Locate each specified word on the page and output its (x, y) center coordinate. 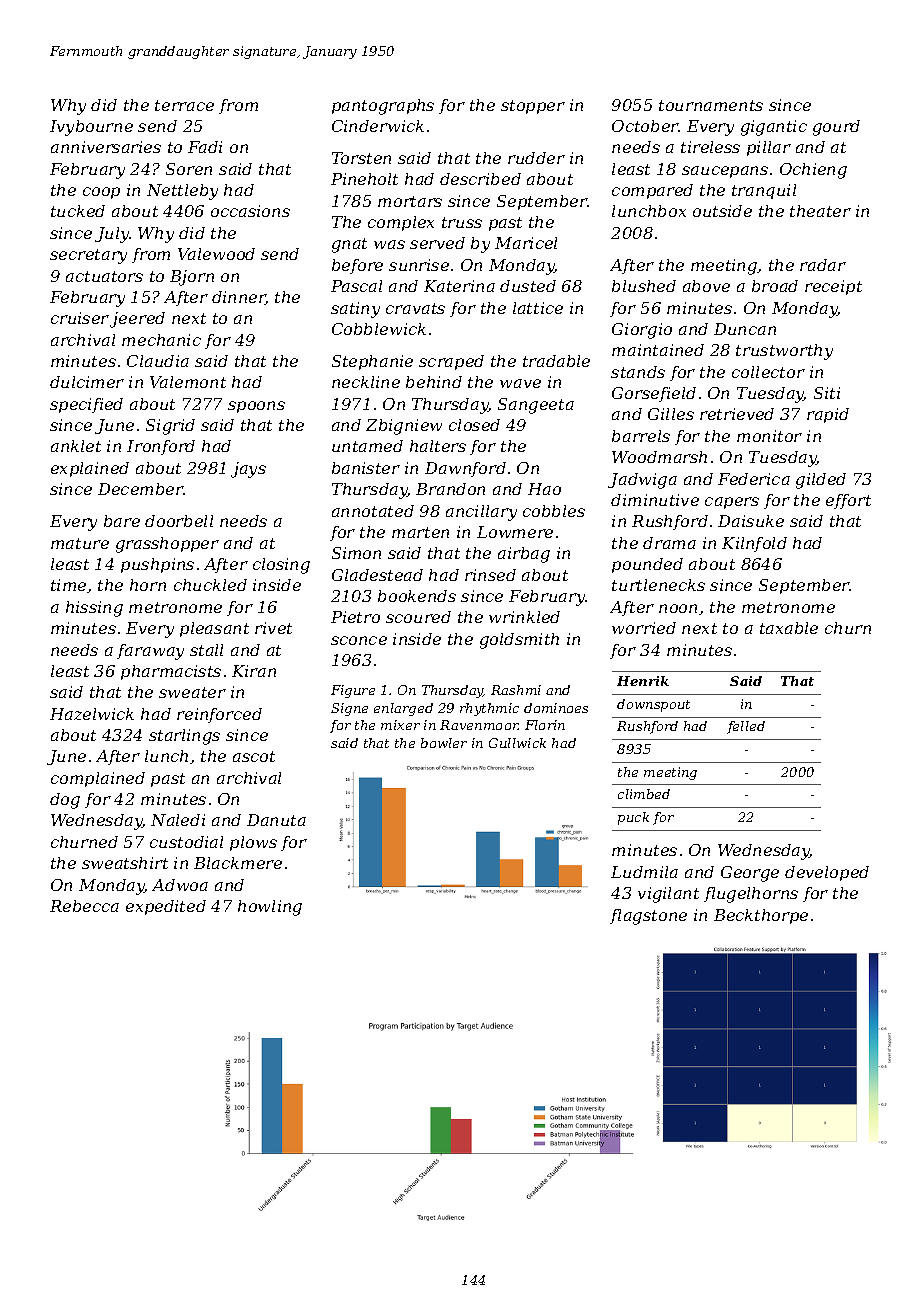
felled (746, 727)
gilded (821, 481)
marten (420, 532)
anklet (76, 446)
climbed (644, 794)
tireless (710, 147)
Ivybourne (91, 128)
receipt (833, 287)
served (437, 243)
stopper (533, 107)
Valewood (216, 254)
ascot (254, 756)
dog (65, 801)
